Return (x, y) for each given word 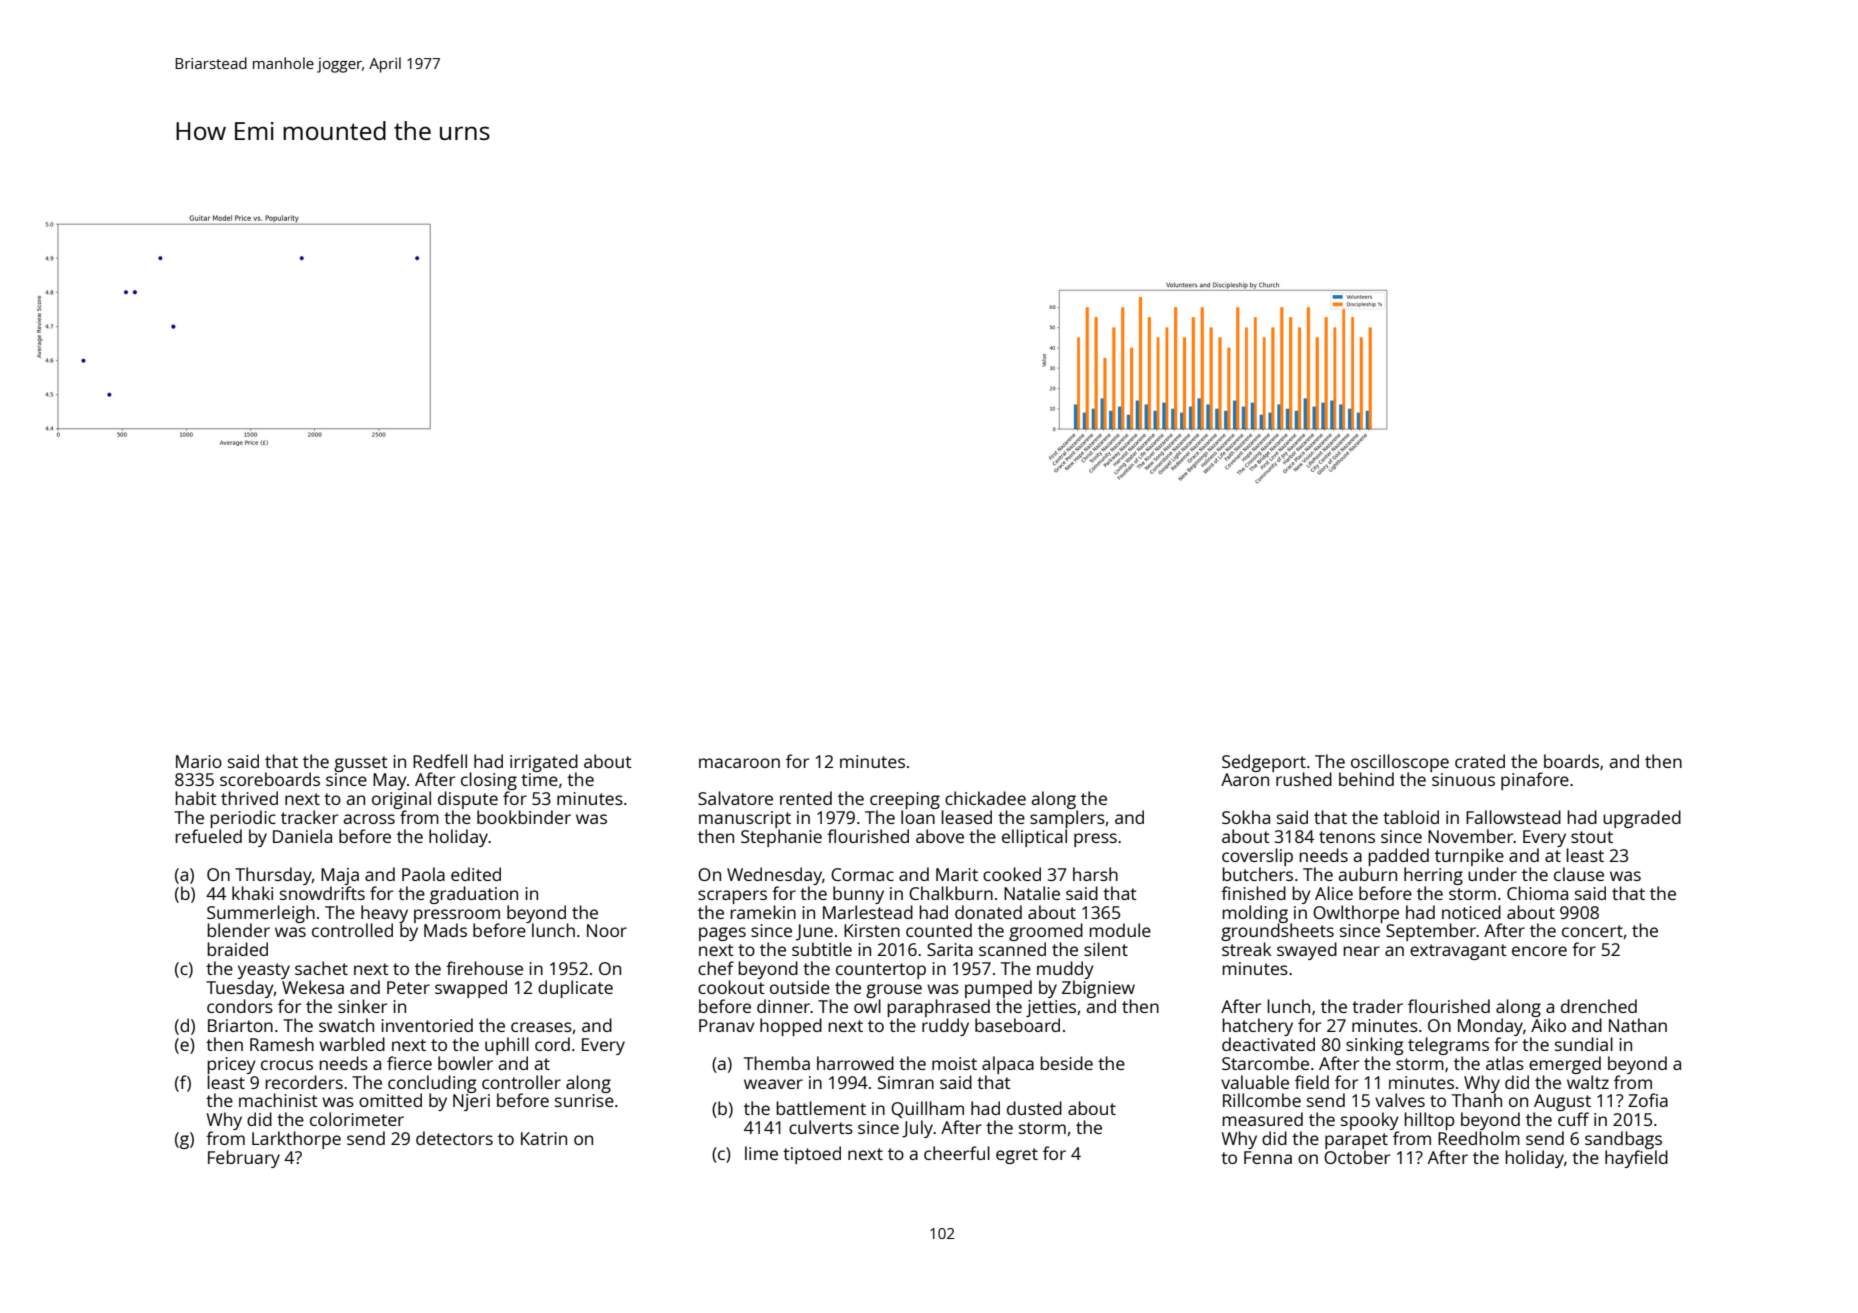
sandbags (1623, 1140)
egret (1017, 1156)
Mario (199, 761)
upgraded (1642, 819)
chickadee (985, 798)
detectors (454, 1138)
